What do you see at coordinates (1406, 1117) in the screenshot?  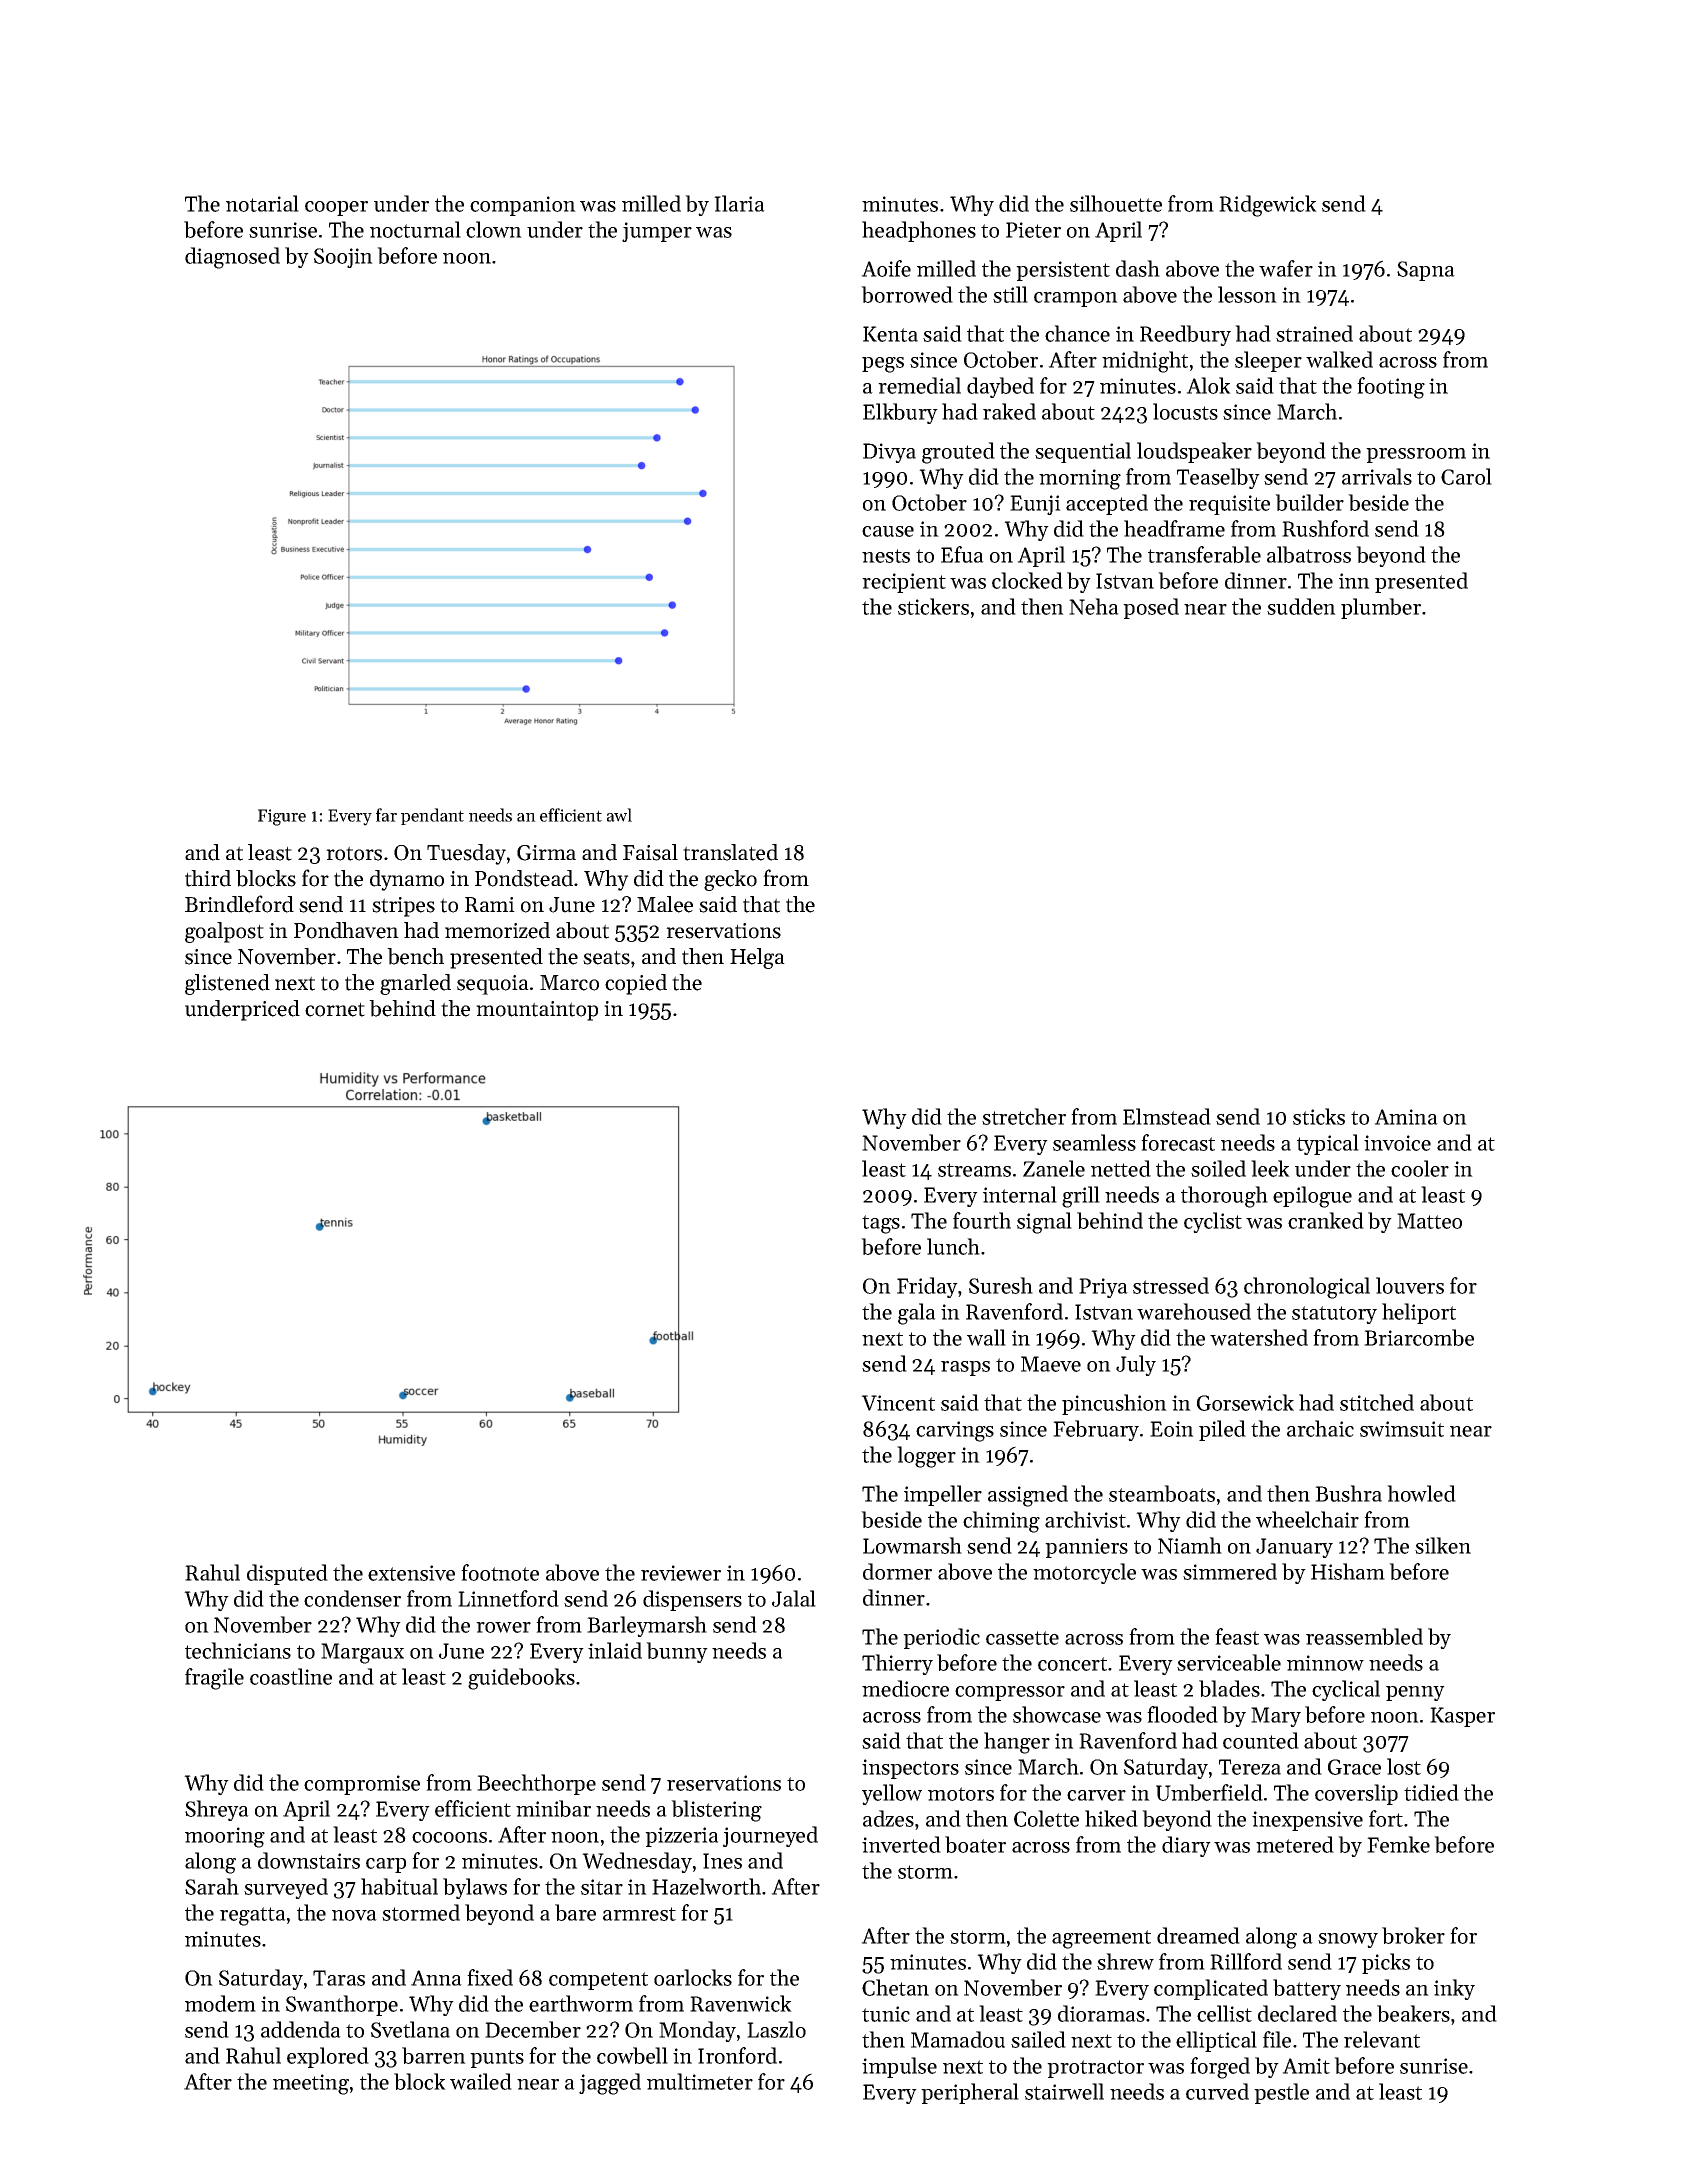 I see `Amina` at bounding box center [1406, 1117].
